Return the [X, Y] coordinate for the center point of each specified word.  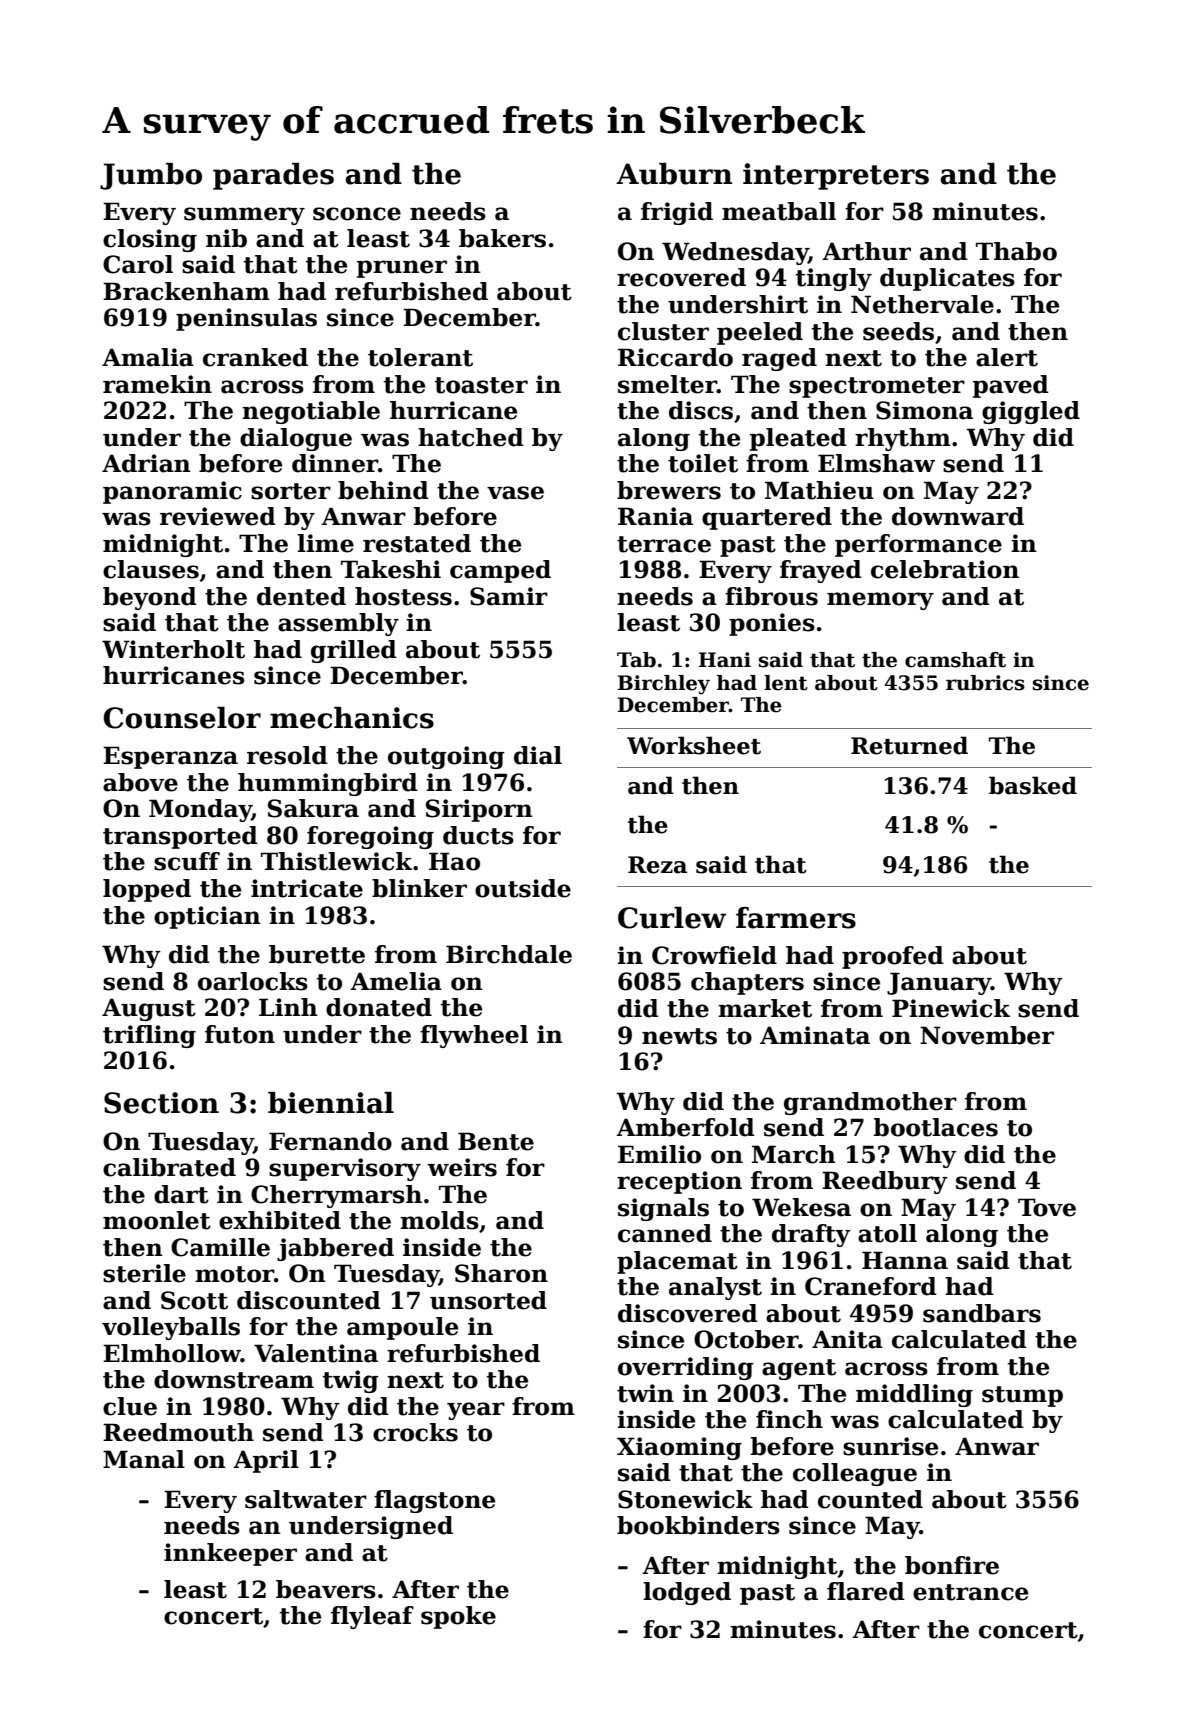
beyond [150, 598]
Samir [509, 596]
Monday [200, 810]
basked [1033, 785]
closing [150, 240]
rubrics [985, 683]
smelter [667, 384]
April [266, 1461]
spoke [458, 1617]
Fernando [330, 1141]
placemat [677, 1262]
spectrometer [877, 387]
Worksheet [694, 745]
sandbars [982, 1313]
